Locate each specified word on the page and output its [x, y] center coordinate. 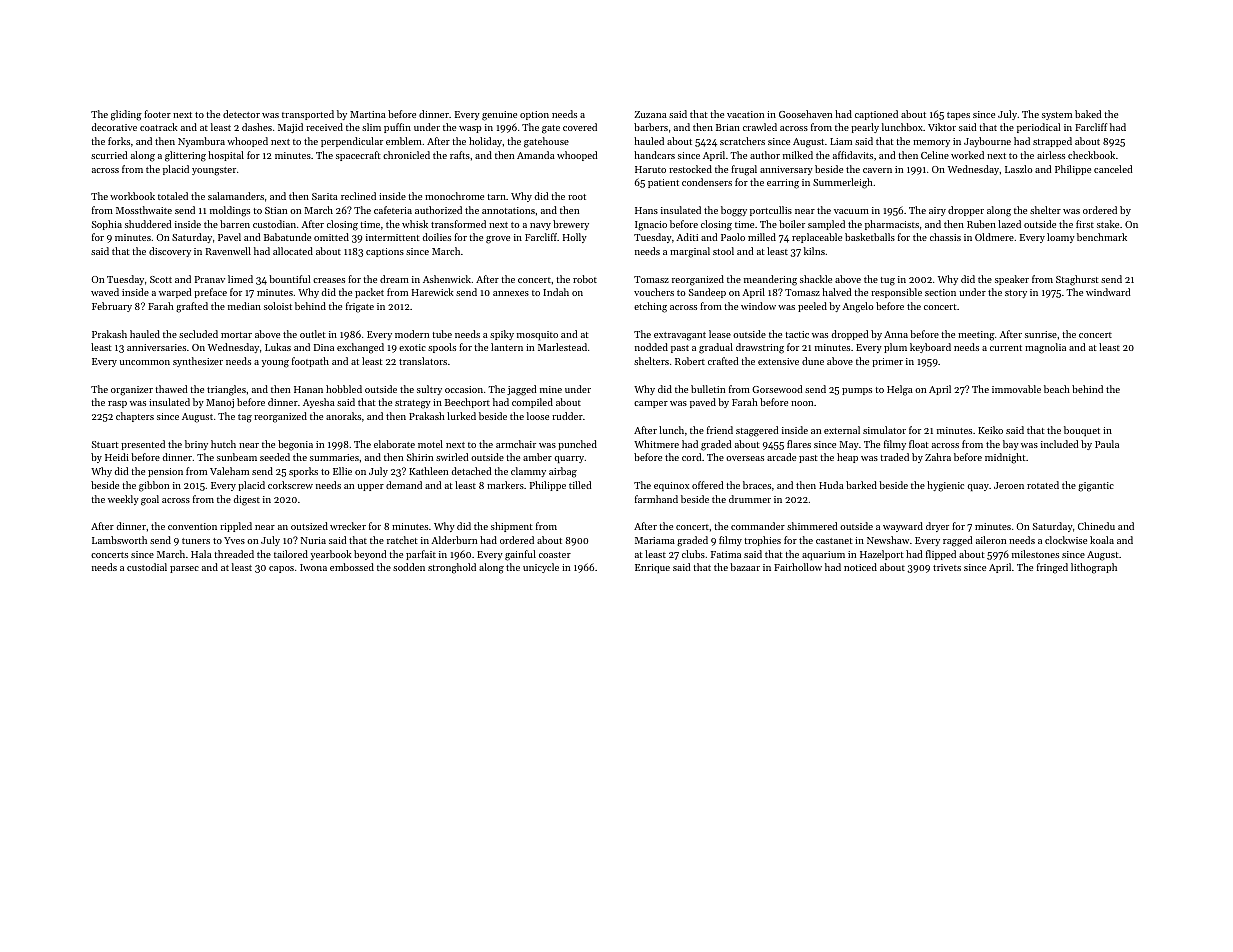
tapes [958, 116]
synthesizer [198, 362]
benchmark [1102, 237]
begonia [295, 445]
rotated [1043, 485]
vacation [745, 114]
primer [887, 362]
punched [577, 445]
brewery [571, 225]
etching [650, 307]
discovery [170, 252]
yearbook [331, 555]
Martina [368, 114]
